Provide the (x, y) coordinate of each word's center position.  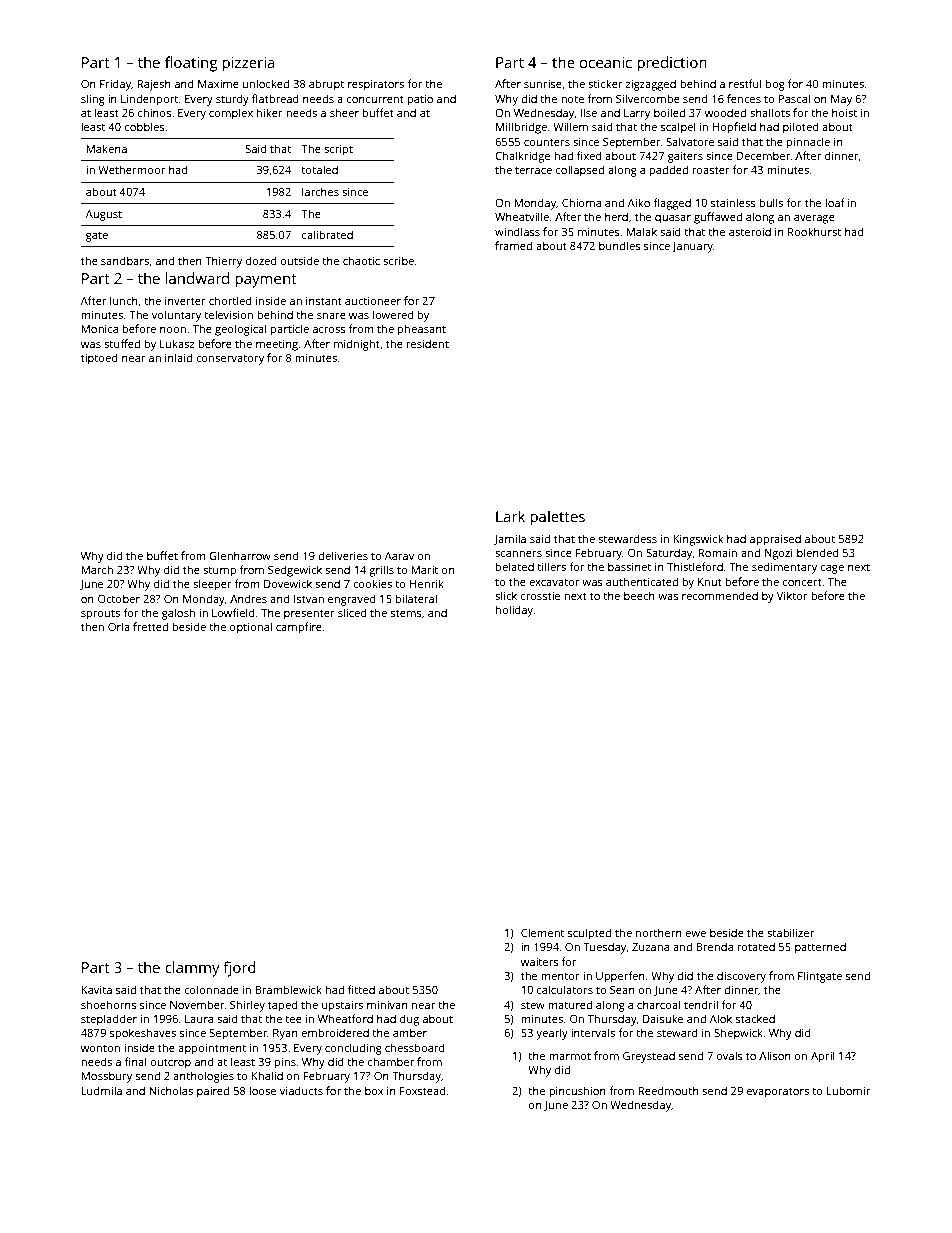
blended (818, 552)
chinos (155, 112)
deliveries (343, 555)
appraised (775, 540)
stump (219, 572)
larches (320, 191)
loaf (835, 202)
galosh (178, 614)
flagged (672, 204)
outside (300, 260)
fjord (239, 969)
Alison (775, 1055)
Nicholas (171, 1090)
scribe (398, 260)
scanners (518, 554)
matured (570, 1004)
